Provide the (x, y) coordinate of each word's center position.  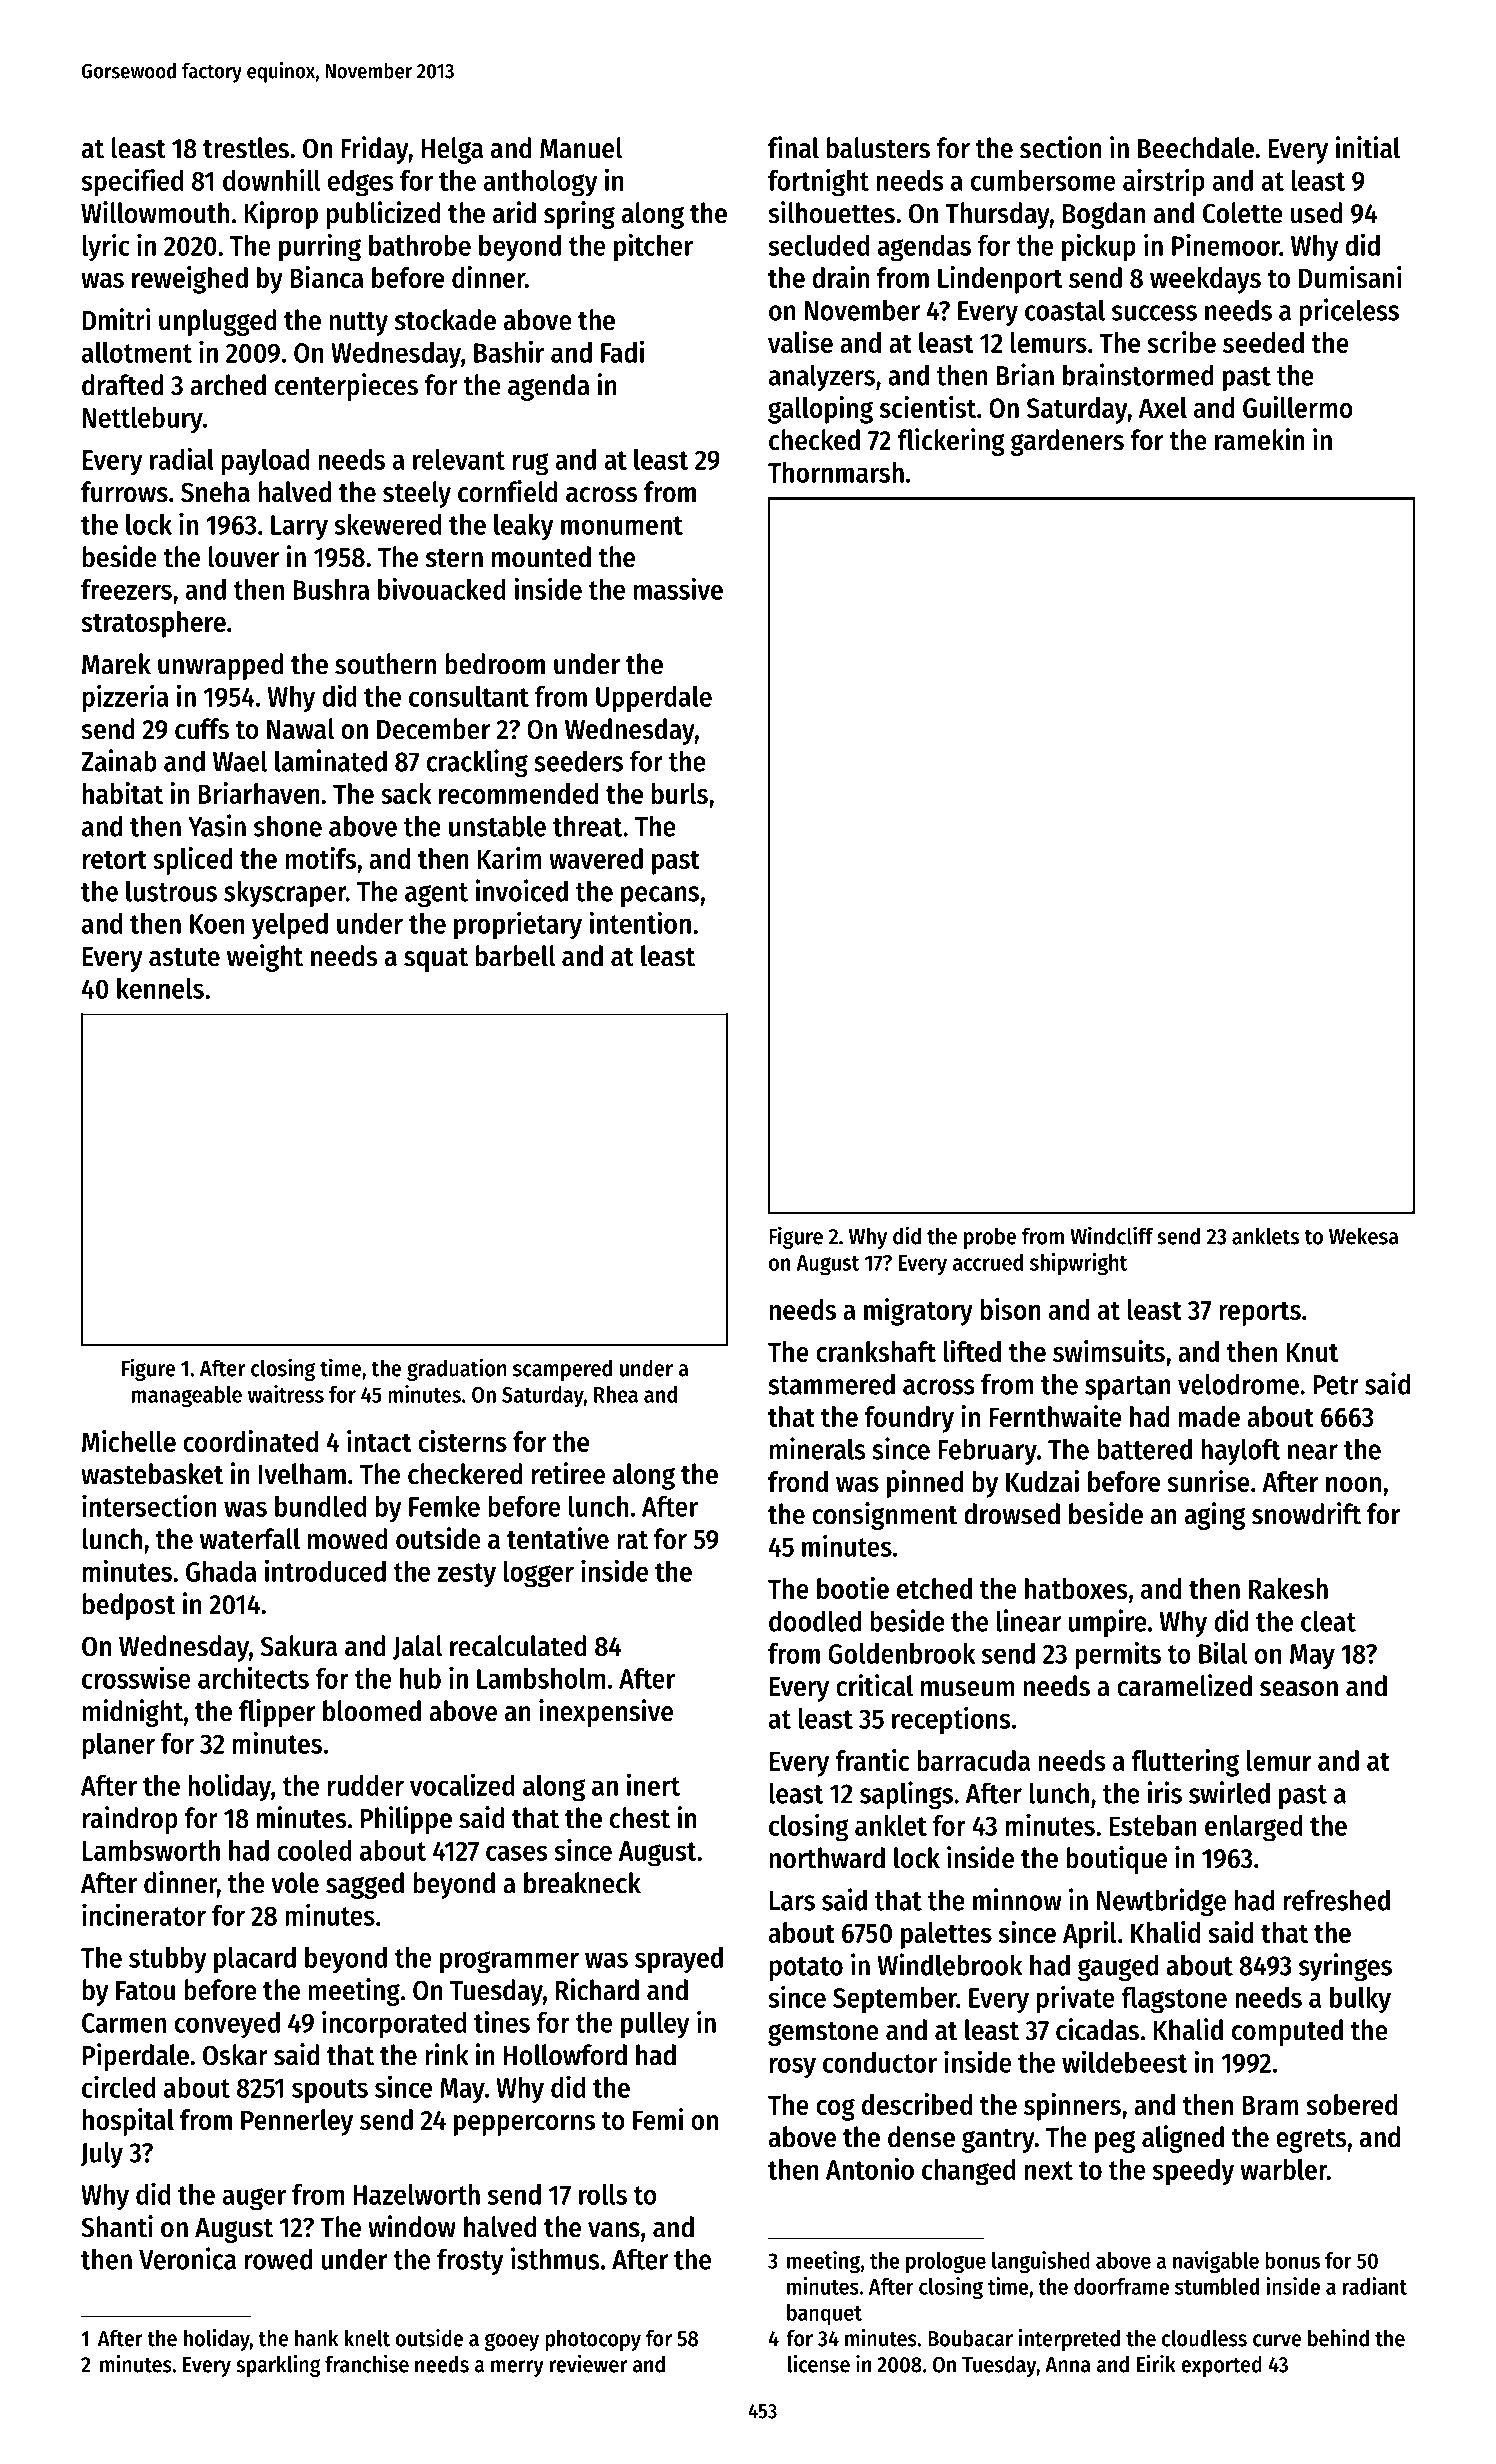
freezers (126, 589)
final (793, 147)
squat (436, 960)
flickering (951, 442)
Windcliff (1112, 1235)
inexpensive (606, 1713)
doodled (815, 1621)
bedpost (129, 1606)
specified (132, 183)
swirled (1229, 1792)
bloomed (372, 1711)
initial (1368, 147)
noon (1353, 1484)
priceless (1349, 312)
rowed (278, 2259)
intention (640, 922)
